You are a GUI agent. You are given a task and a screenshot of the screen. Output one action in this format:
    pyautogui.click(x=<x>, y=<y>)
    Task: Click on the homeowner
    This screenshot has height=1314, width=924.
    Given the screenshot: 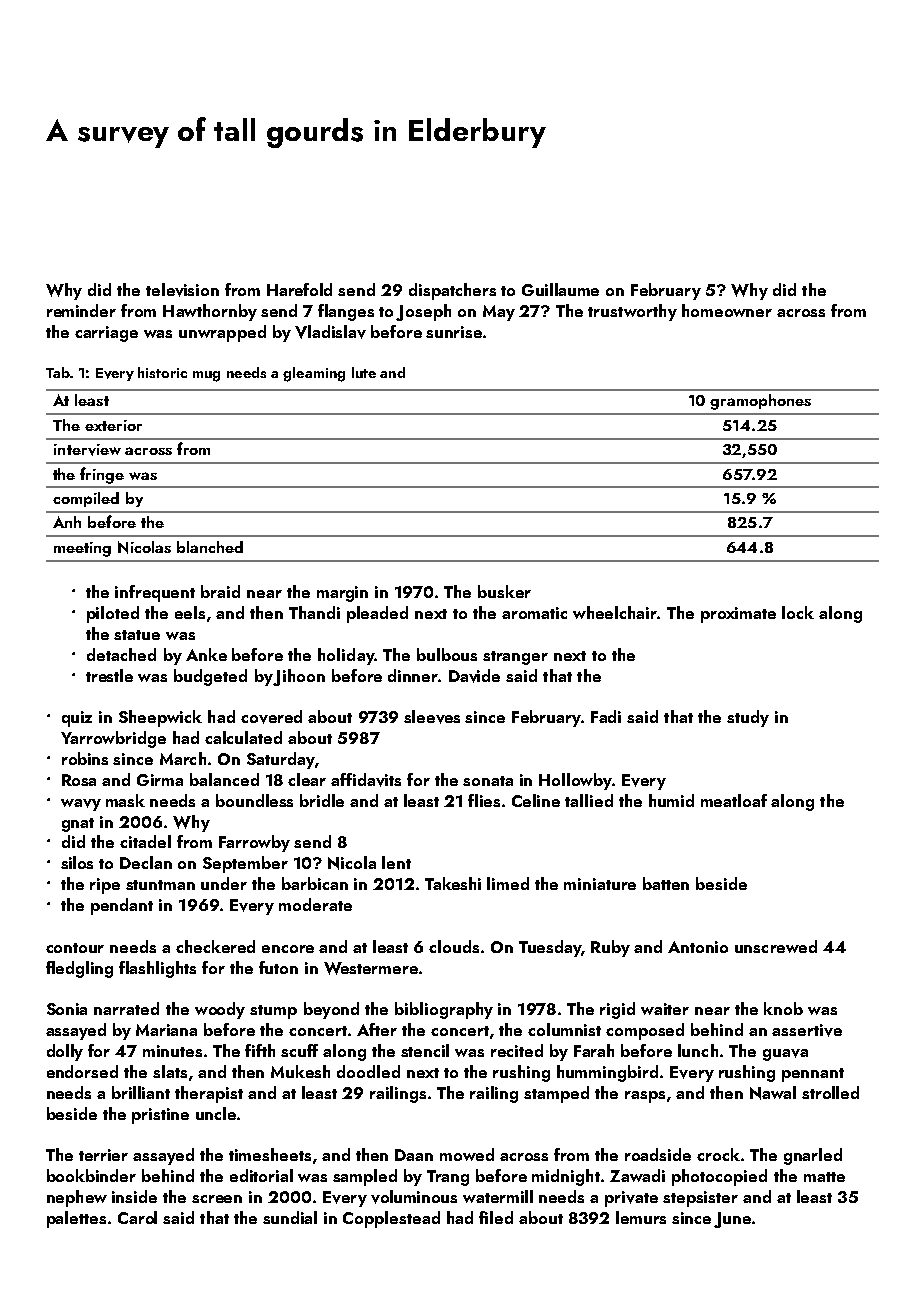 What is the action you would take?
    pyautogui.click(x=727, y=310)
